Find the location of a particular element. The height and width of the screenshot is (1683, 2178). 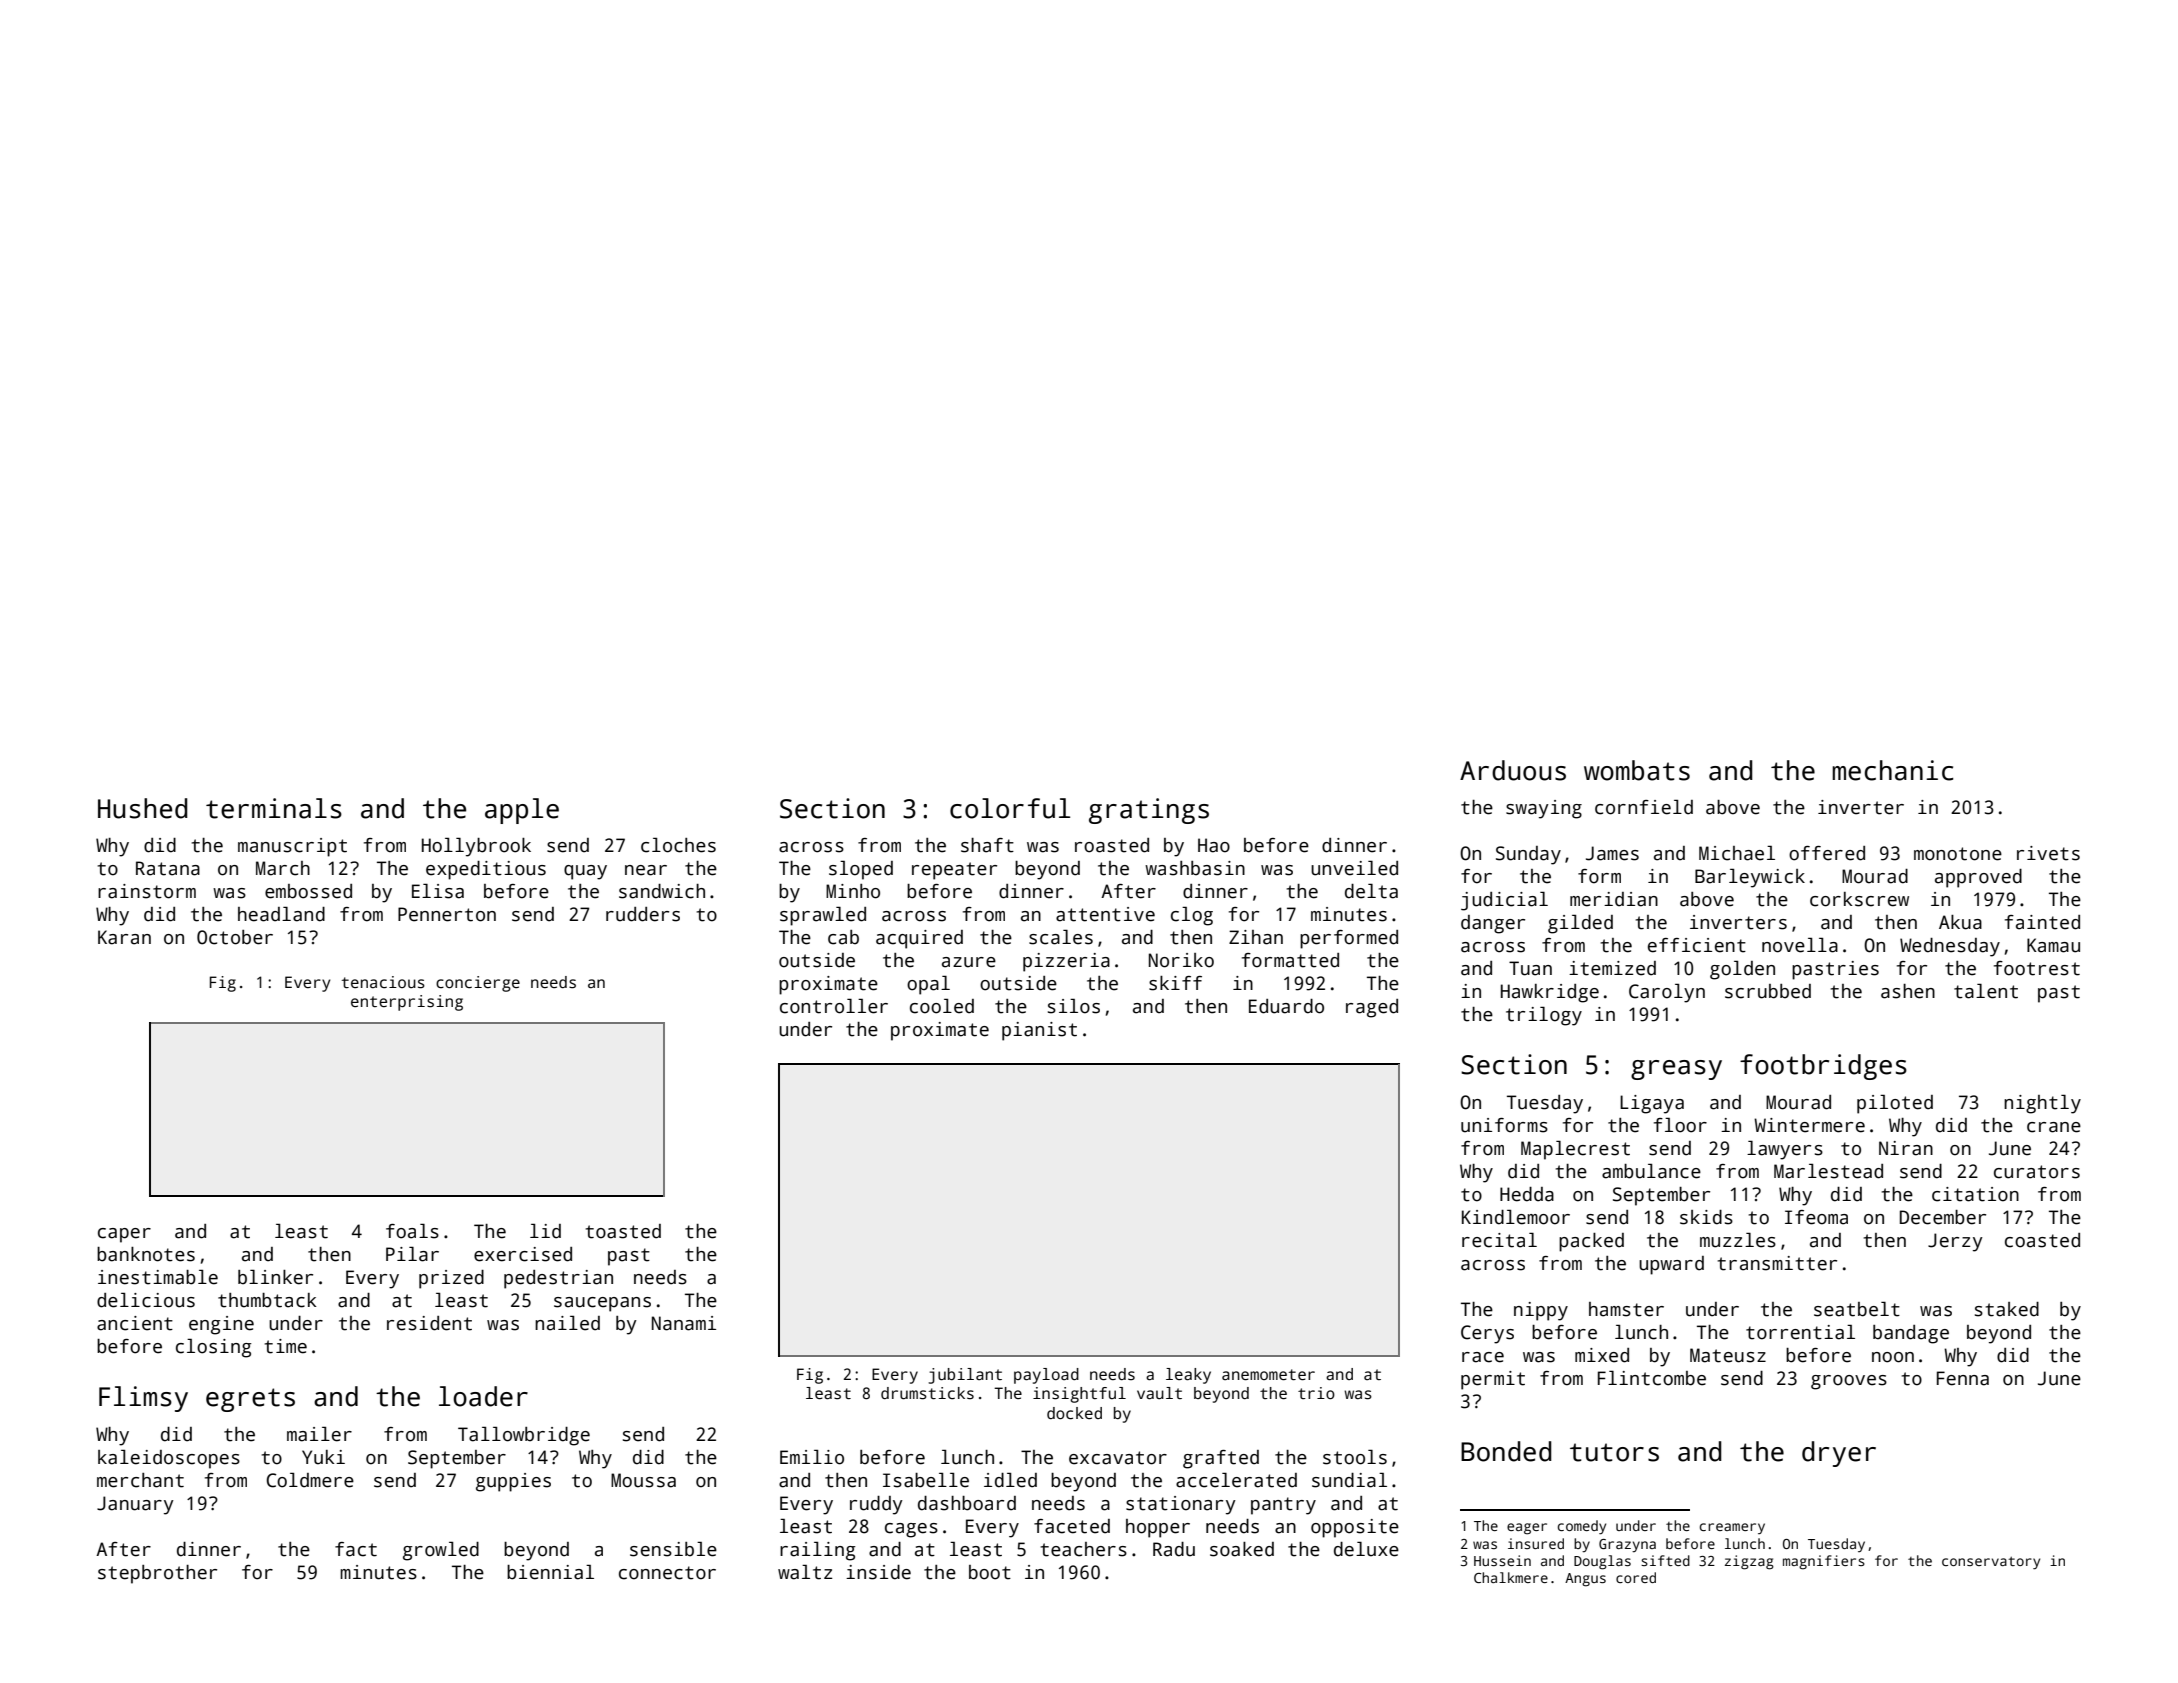

Fenna is located at coordinates (1963, 1378).
